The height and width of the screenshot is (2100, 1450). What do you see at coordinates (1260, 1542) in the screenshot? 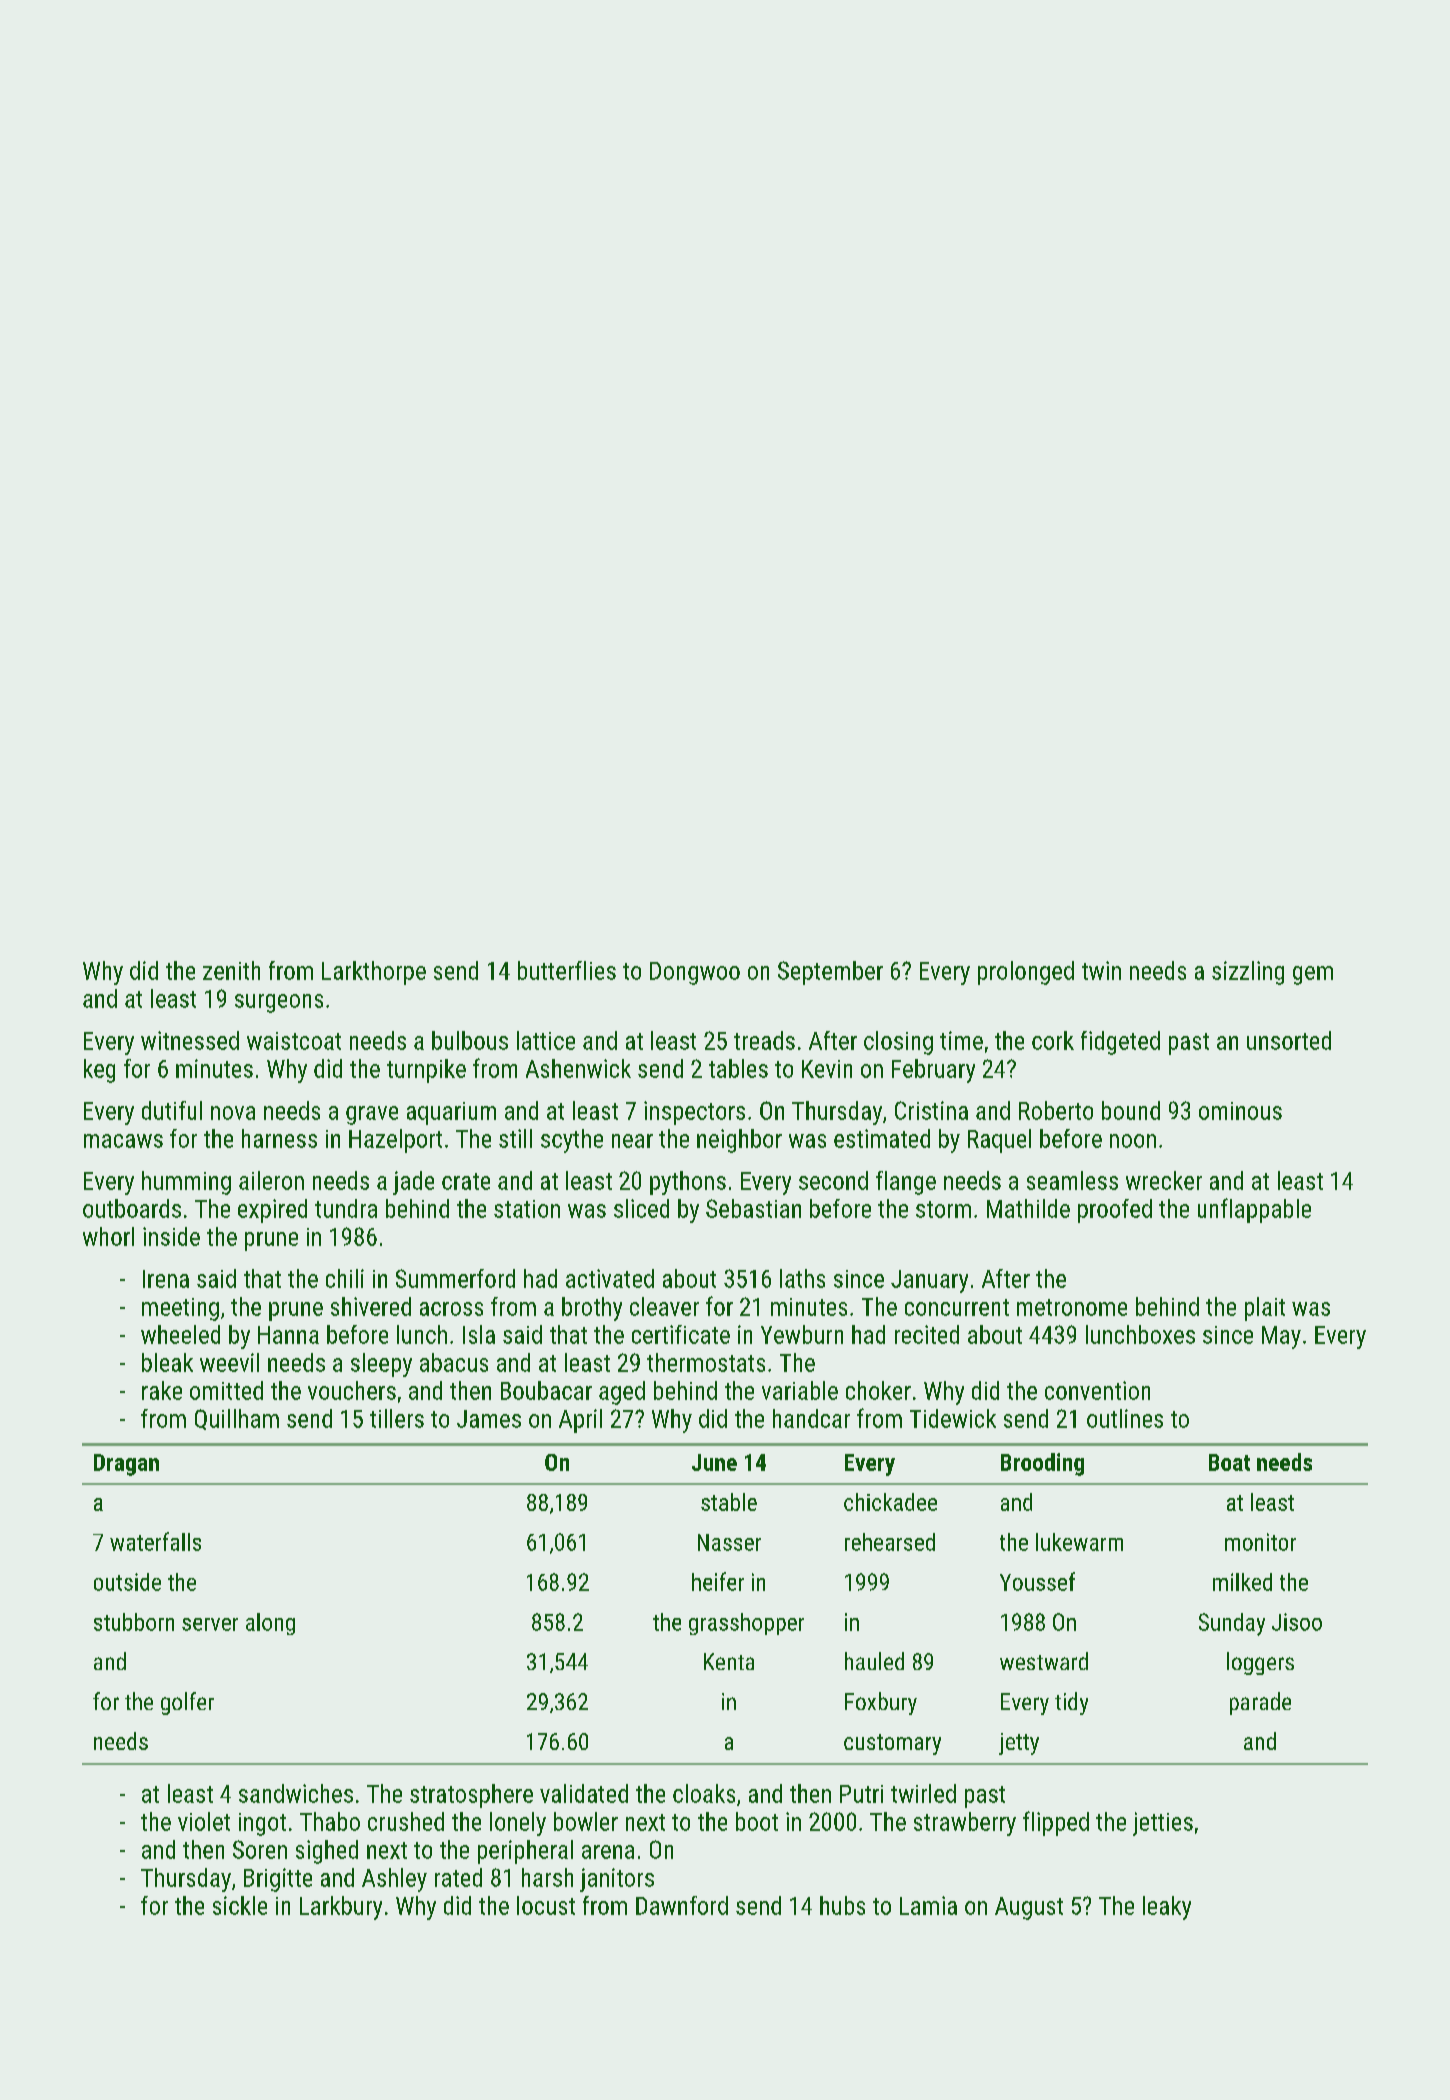
I see `monitor` at bounding box center [1260, 1542].
